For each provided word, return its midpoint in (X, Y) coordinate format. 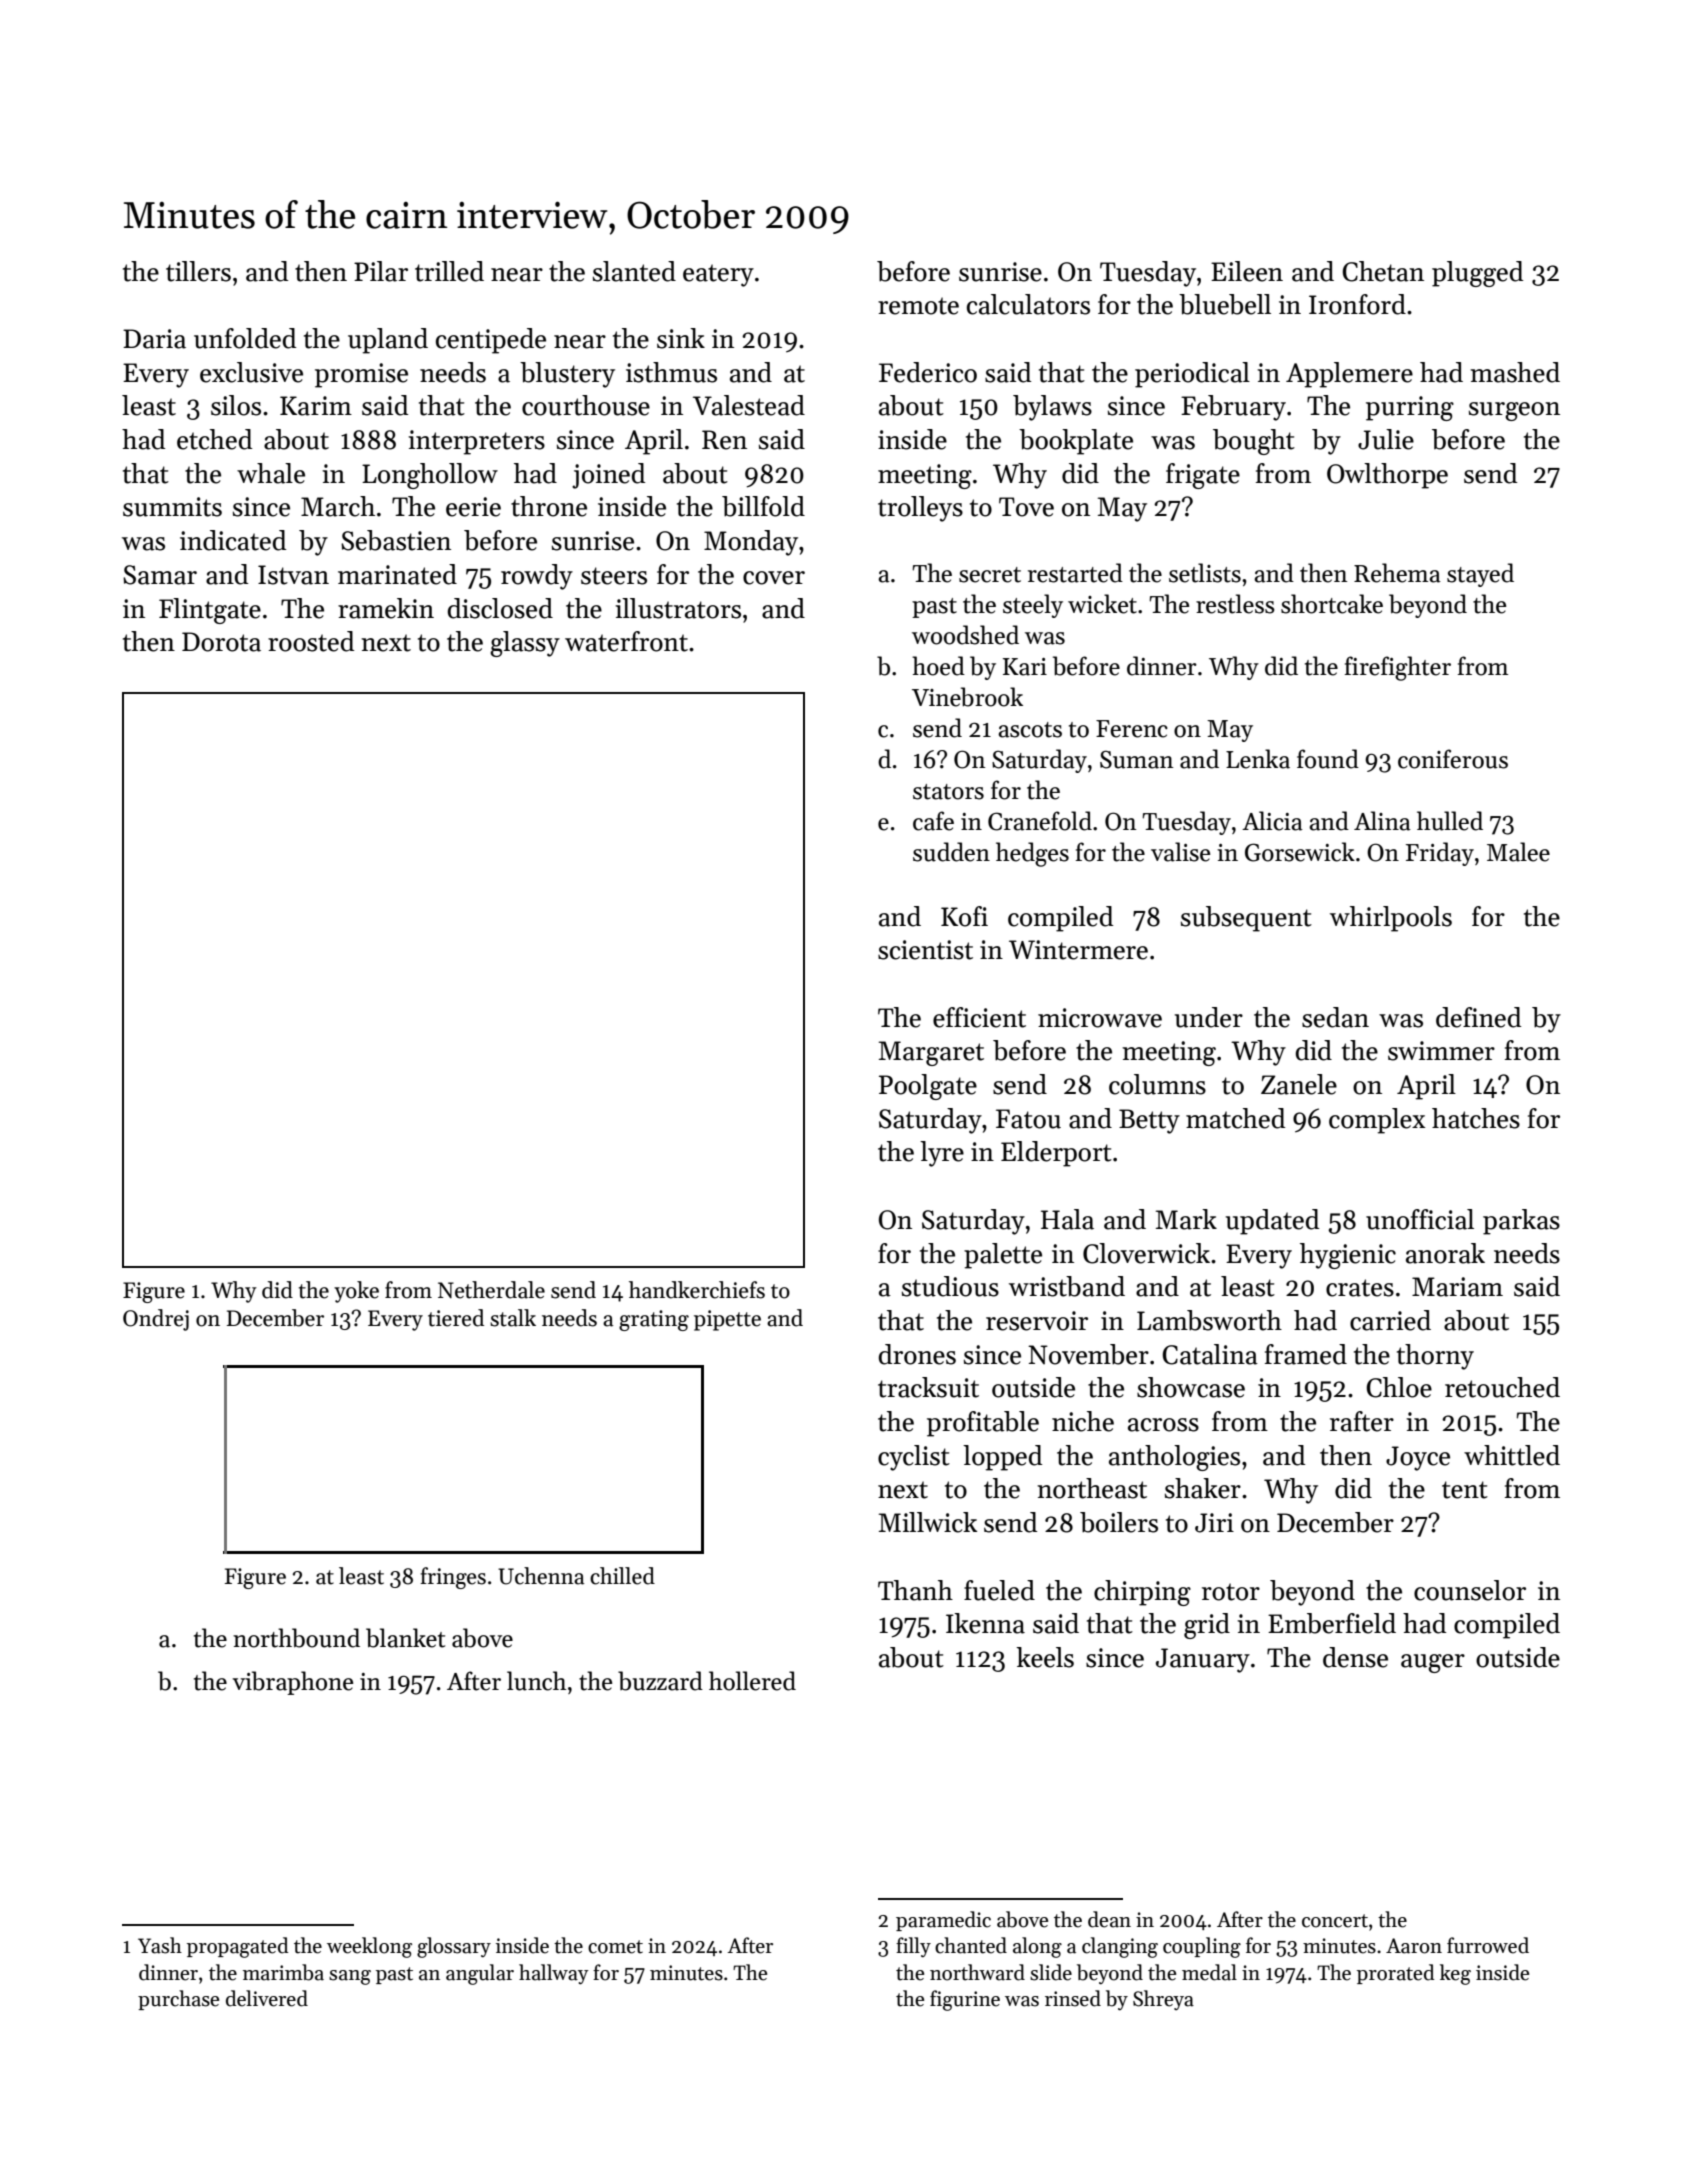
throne (549, 506)
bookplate (1076, 442)
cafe (933, 821)
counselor (1470, 1590)
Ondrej (156, 1320)
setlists (1205, 573)
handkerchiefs (697, 1290)
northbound (296, 1638)
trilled (449, 271)
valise (1180, 852)
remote (918, 306)
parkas (1521, 1222)
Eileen (1247, 271)
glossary (454, 1947)
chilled (622, 1576)
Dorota (221, 642)
